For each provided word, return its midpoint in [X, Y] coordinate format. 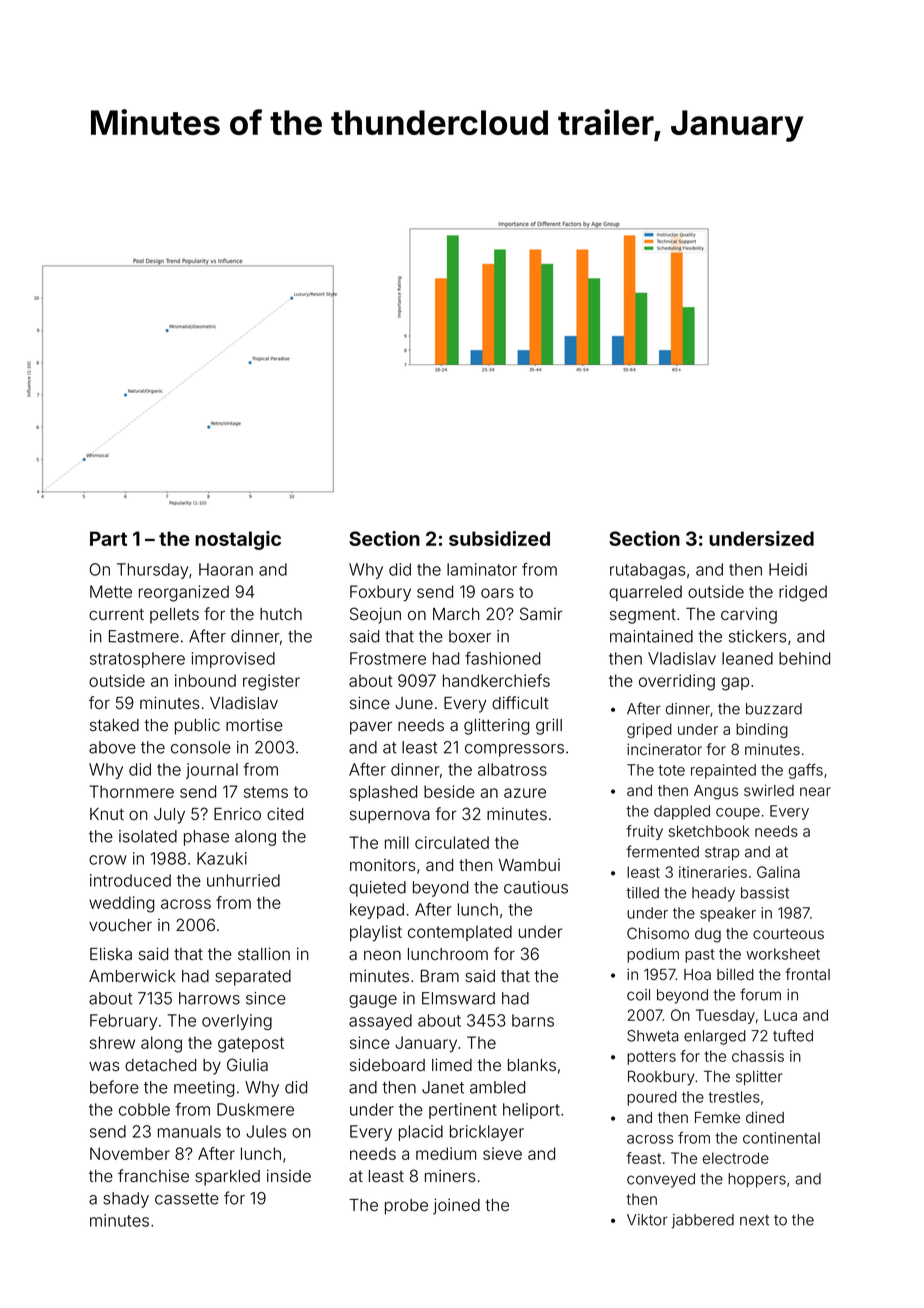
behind [804, 658]
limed [452, 1065]
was [104, 1066]
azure [525, 793]
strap [722, 854]
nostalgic [238, 540]
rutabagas [647, 571]
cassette [187, 1199]
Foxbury [380, 593]
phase [206, 838]
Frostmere [388, 658]
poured [652, 1098]
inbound [205, 680]
